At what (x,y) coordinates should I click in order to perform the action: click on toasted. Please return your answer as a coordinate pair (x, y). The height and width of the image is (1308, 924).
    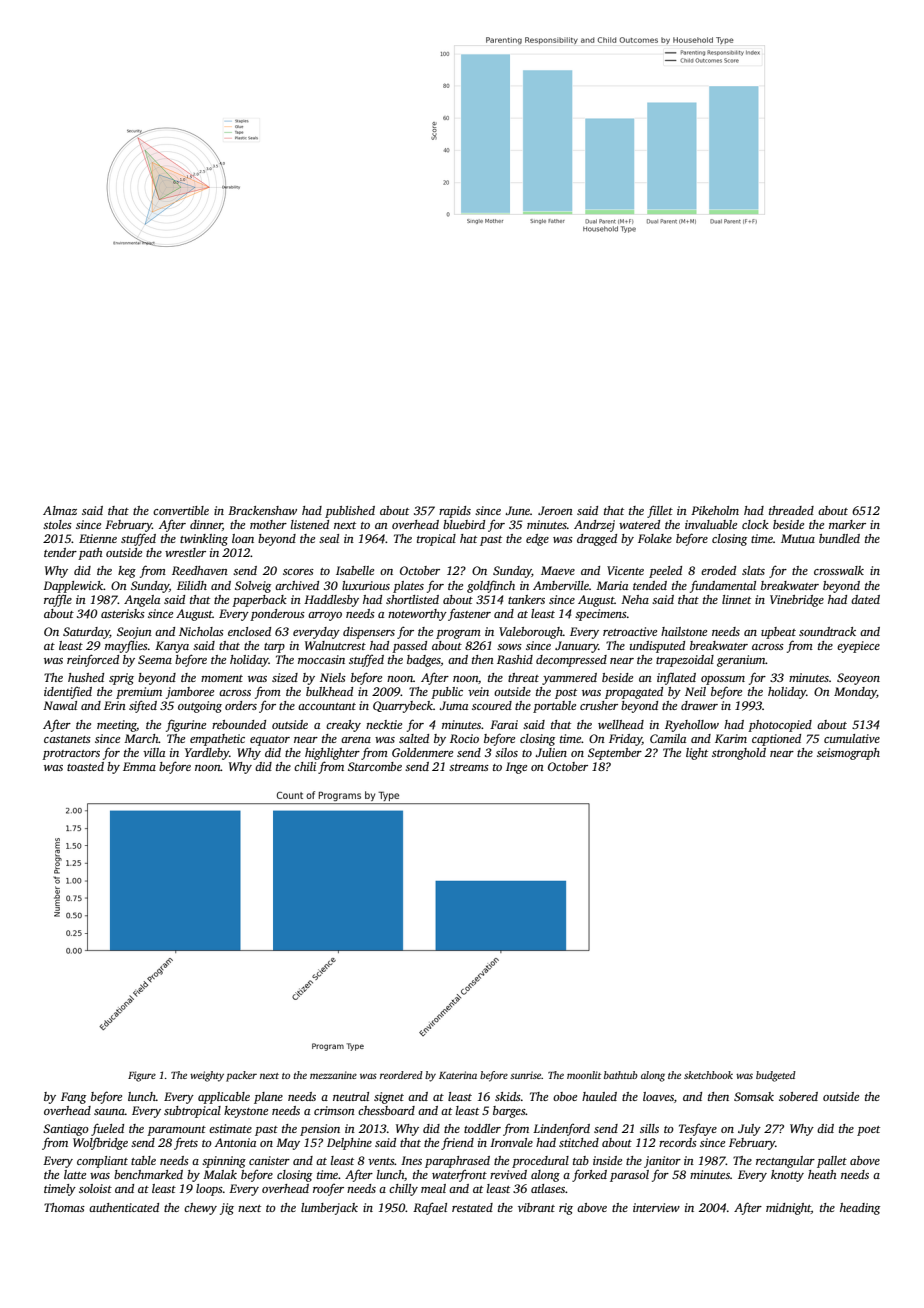
    Looking at the image, I should click on (85, 766).
